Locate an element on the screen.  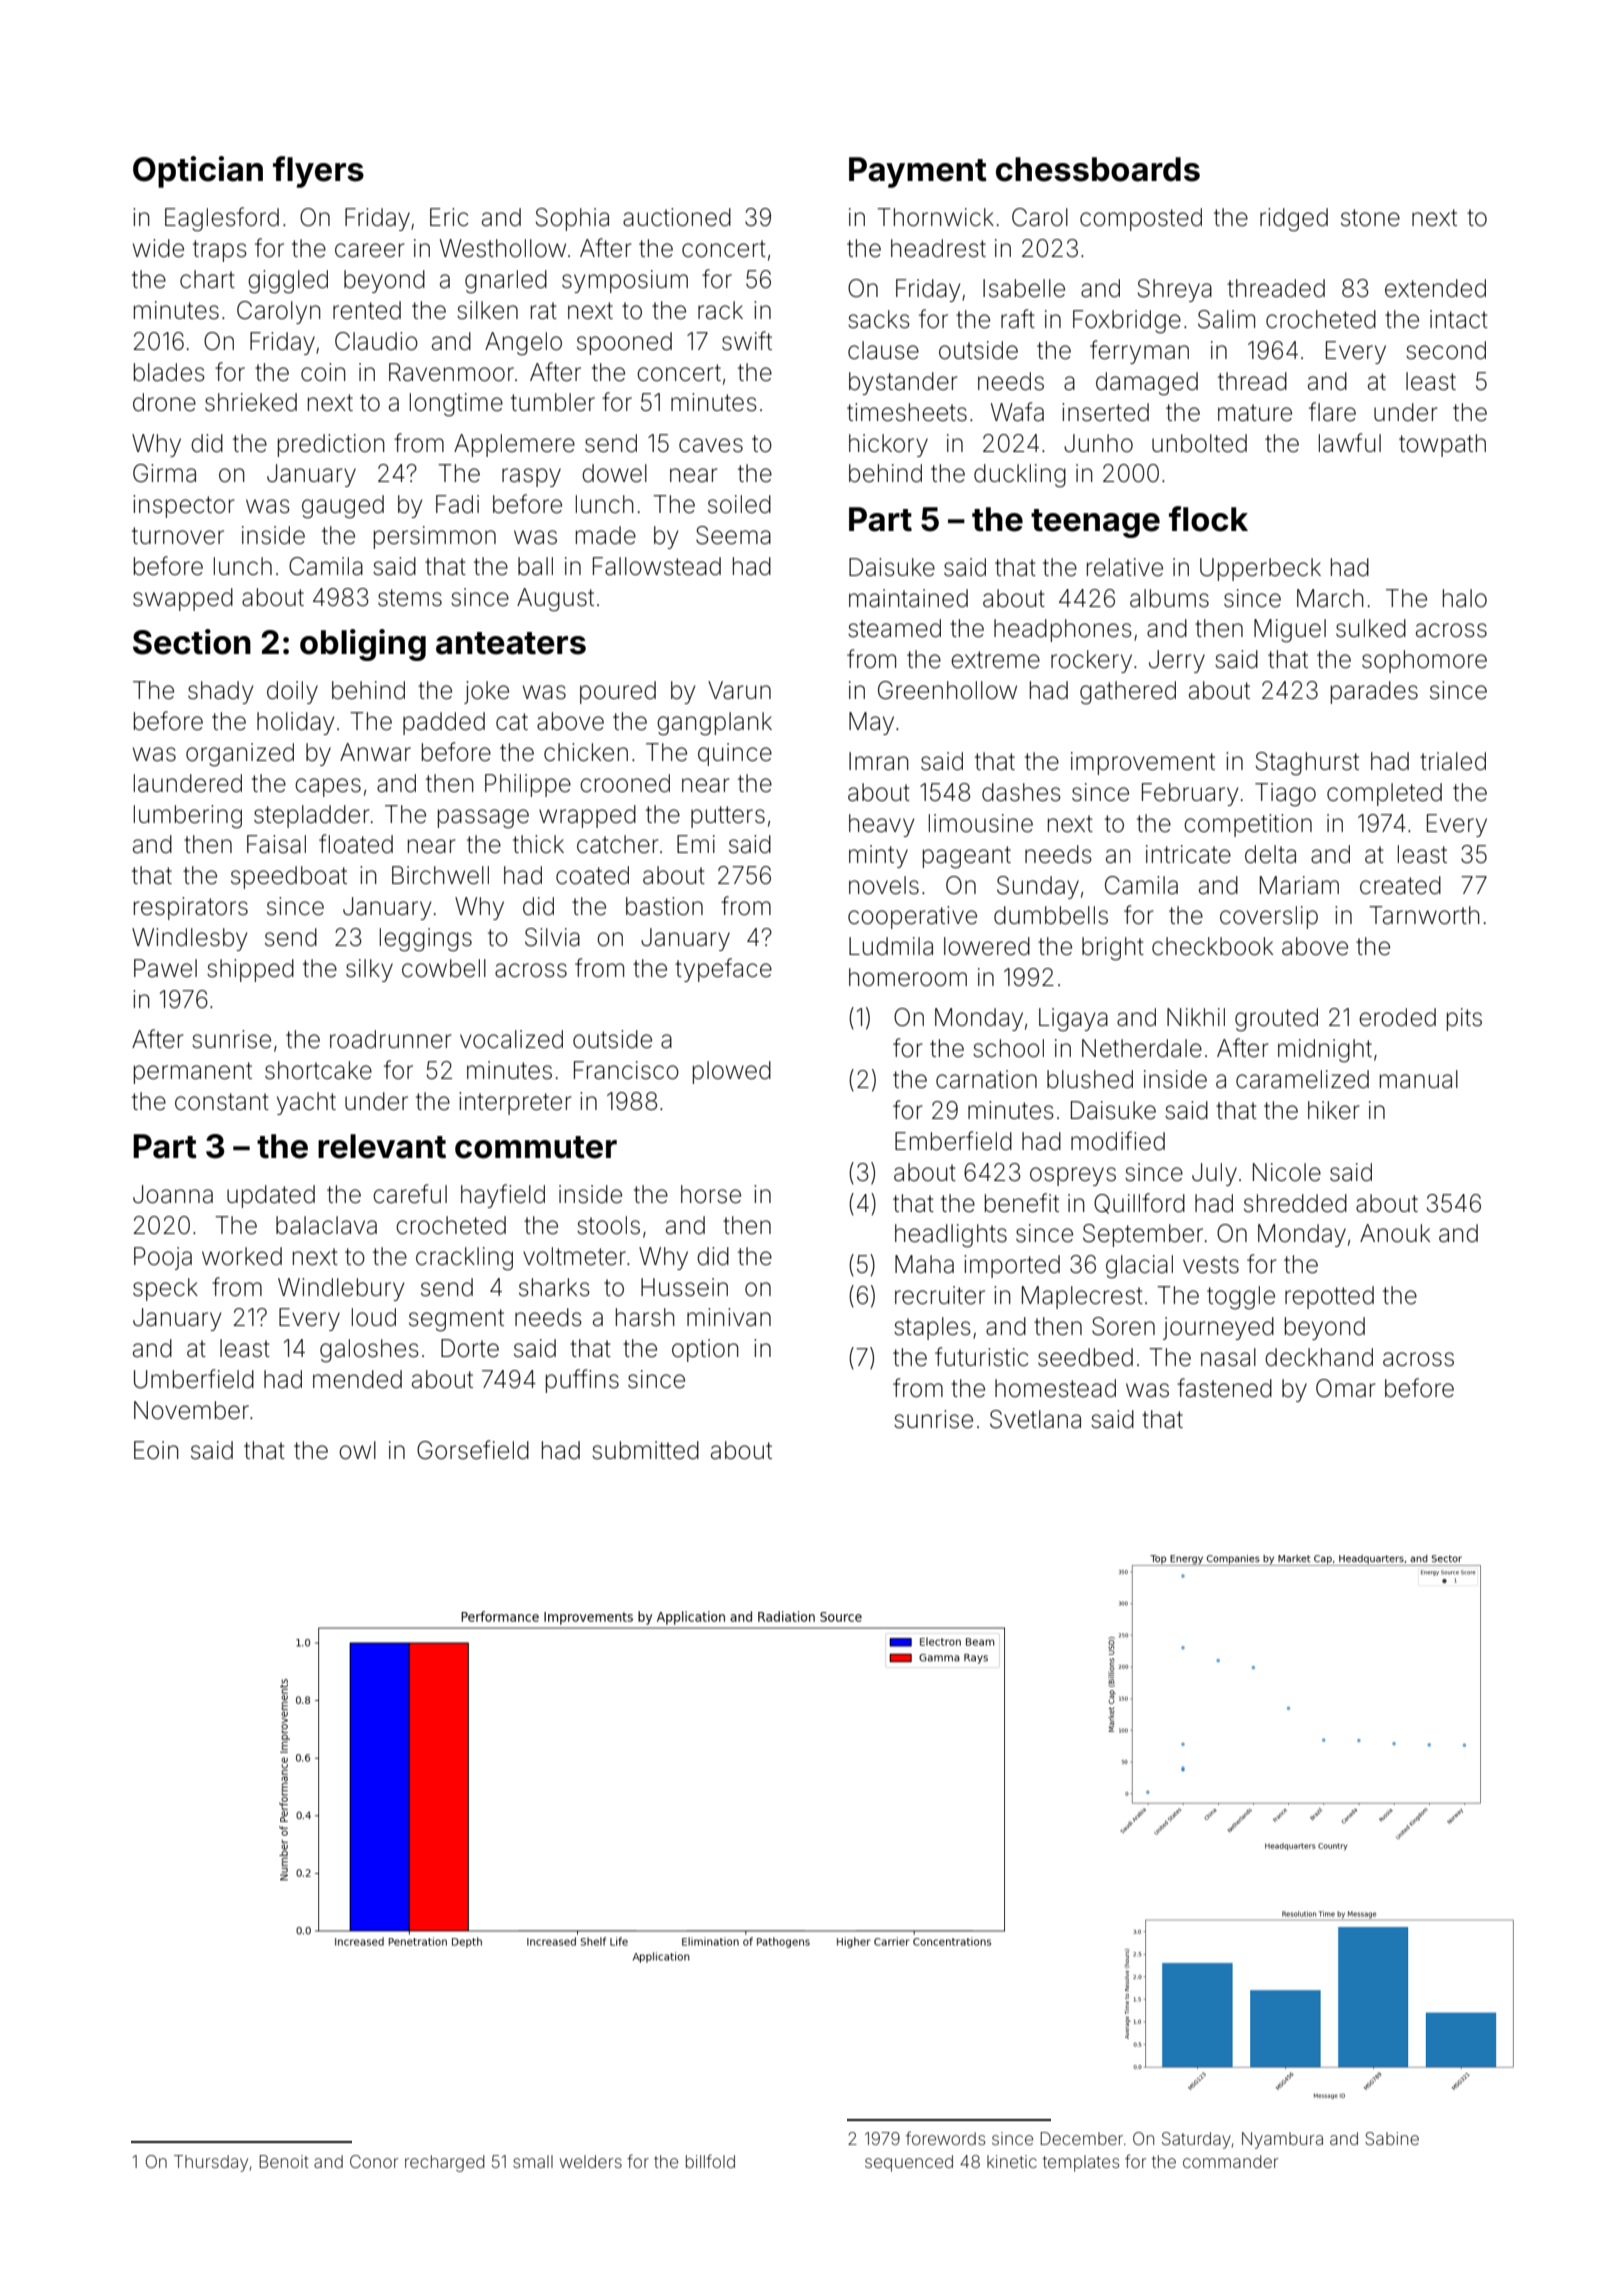
flyers is located at coordinates (318, 172).
